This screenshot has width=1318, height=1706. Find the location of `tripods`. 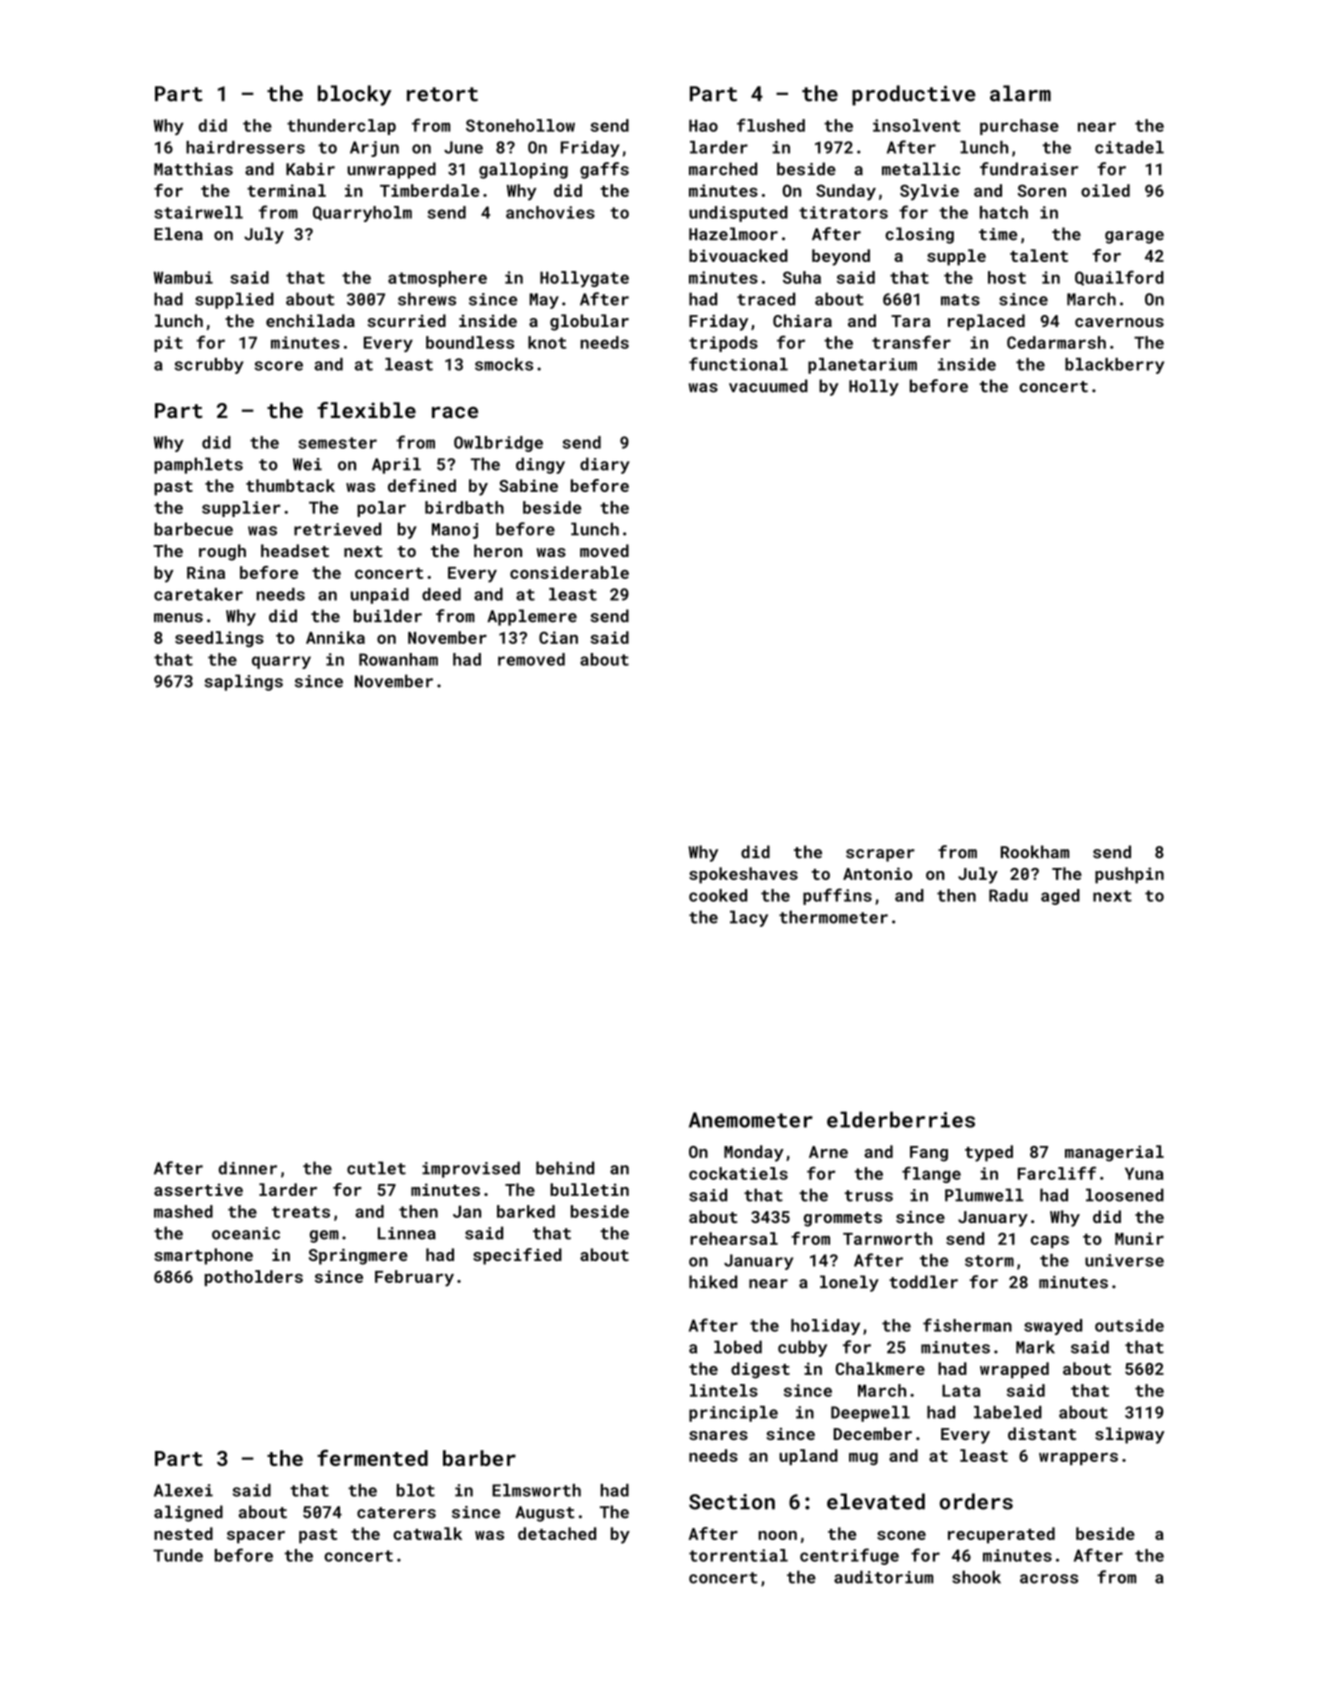

tripods is located at coordinates (723, 344).
